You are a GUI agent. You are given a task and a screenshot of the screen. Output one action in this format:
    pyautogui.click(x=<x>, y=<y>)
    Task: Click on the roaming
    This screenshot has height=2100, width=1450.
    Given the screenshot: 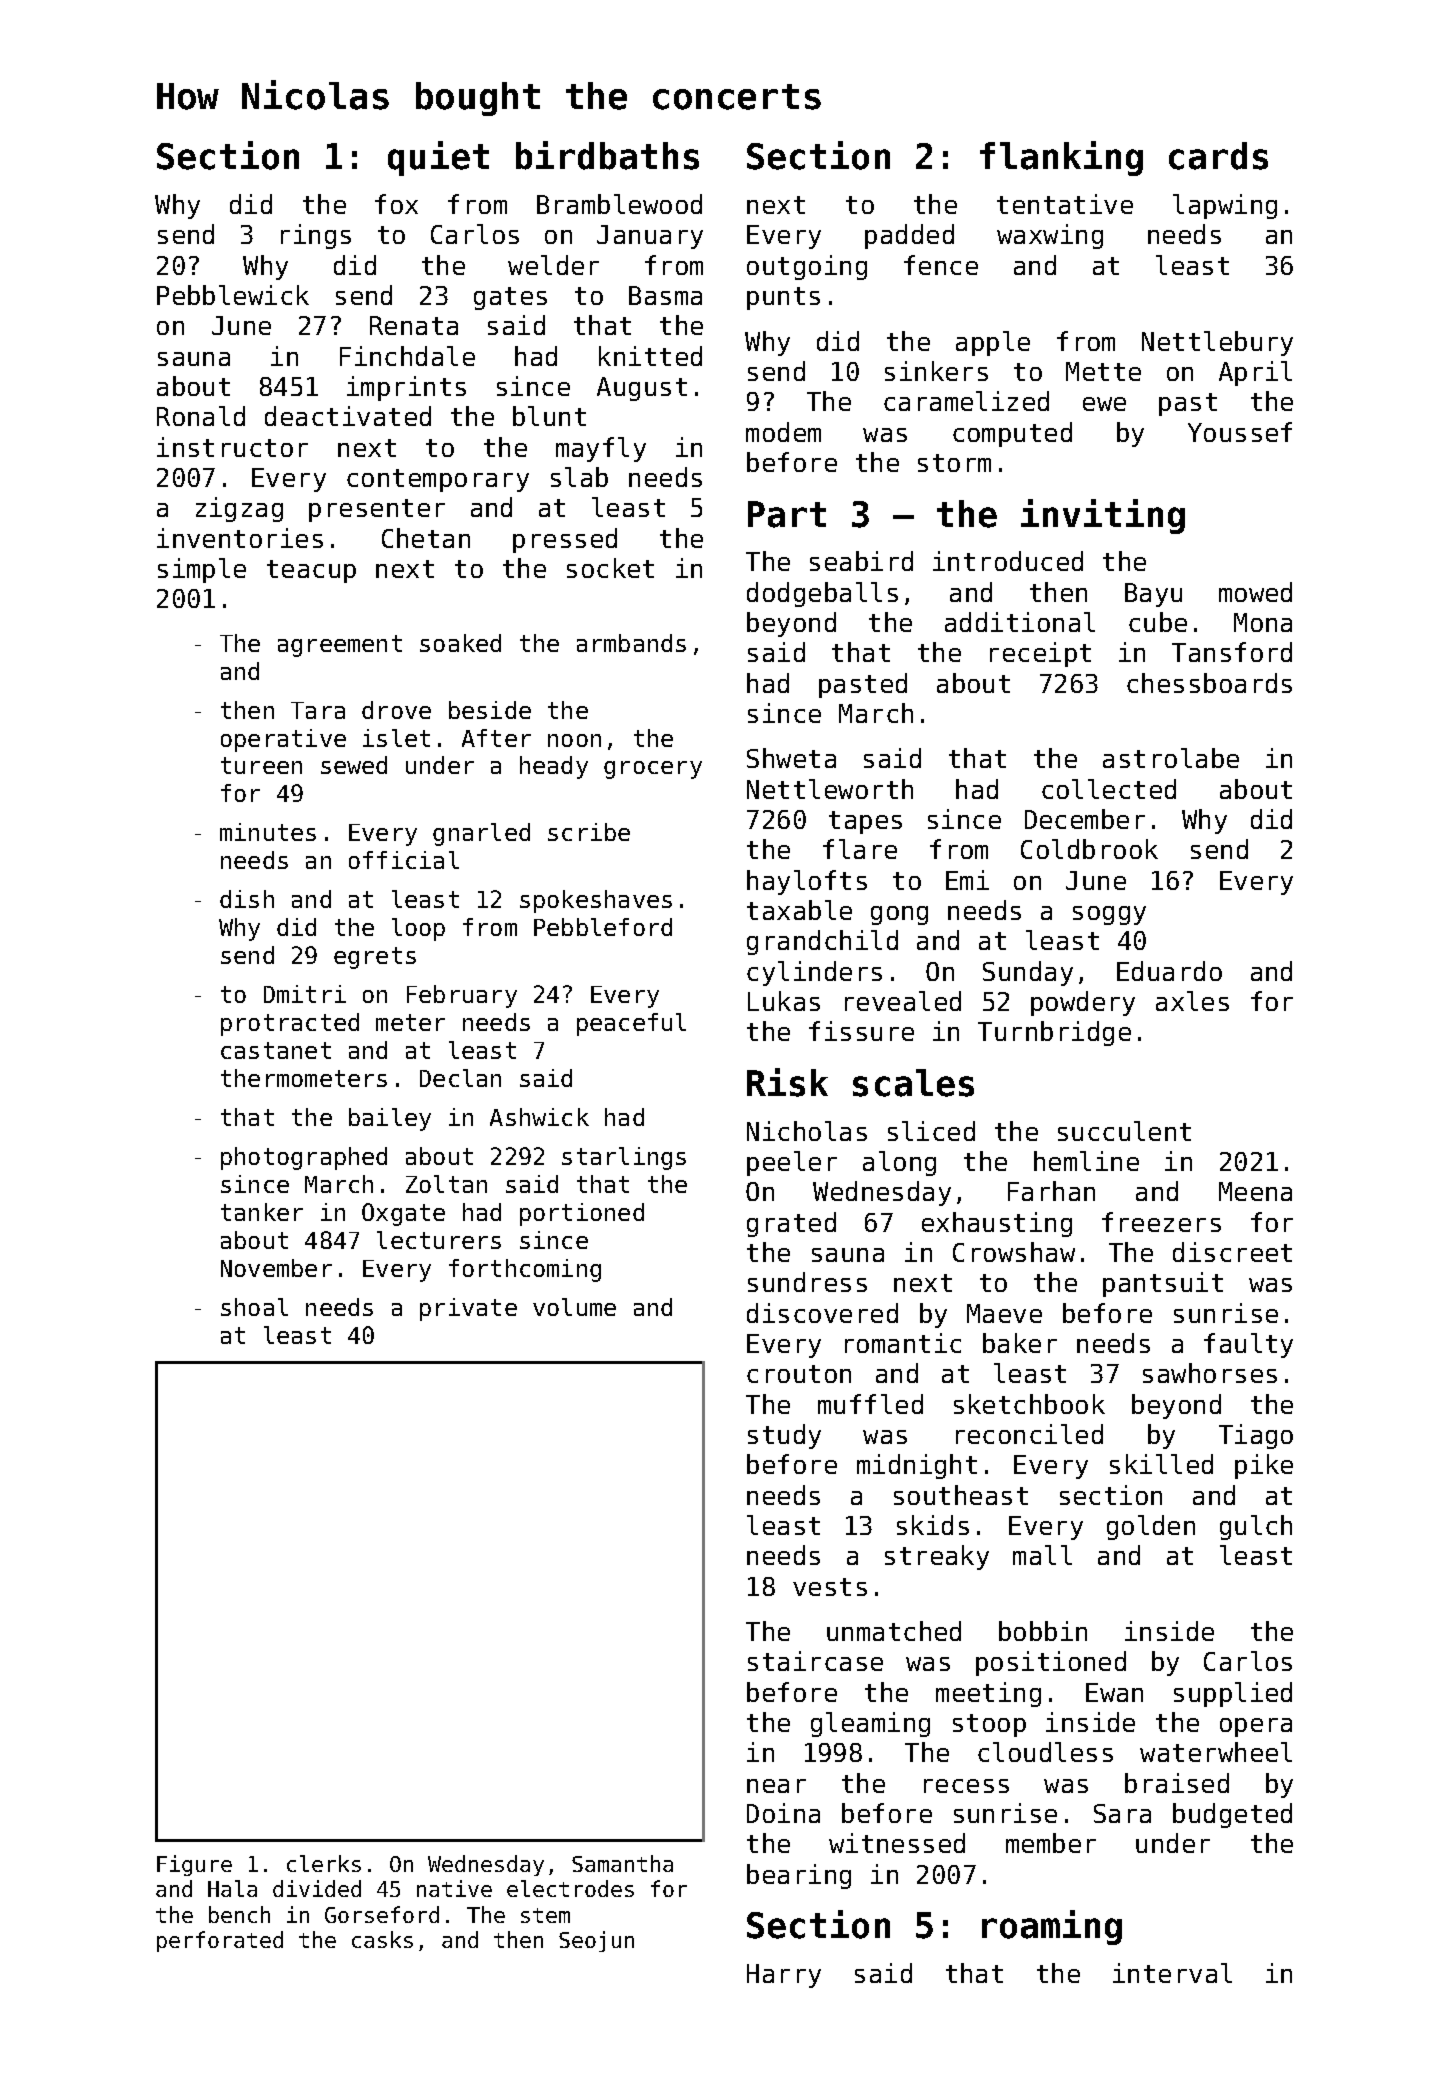 What is the action you would take?
    pyautogui.click(x=1052, y=1927)
